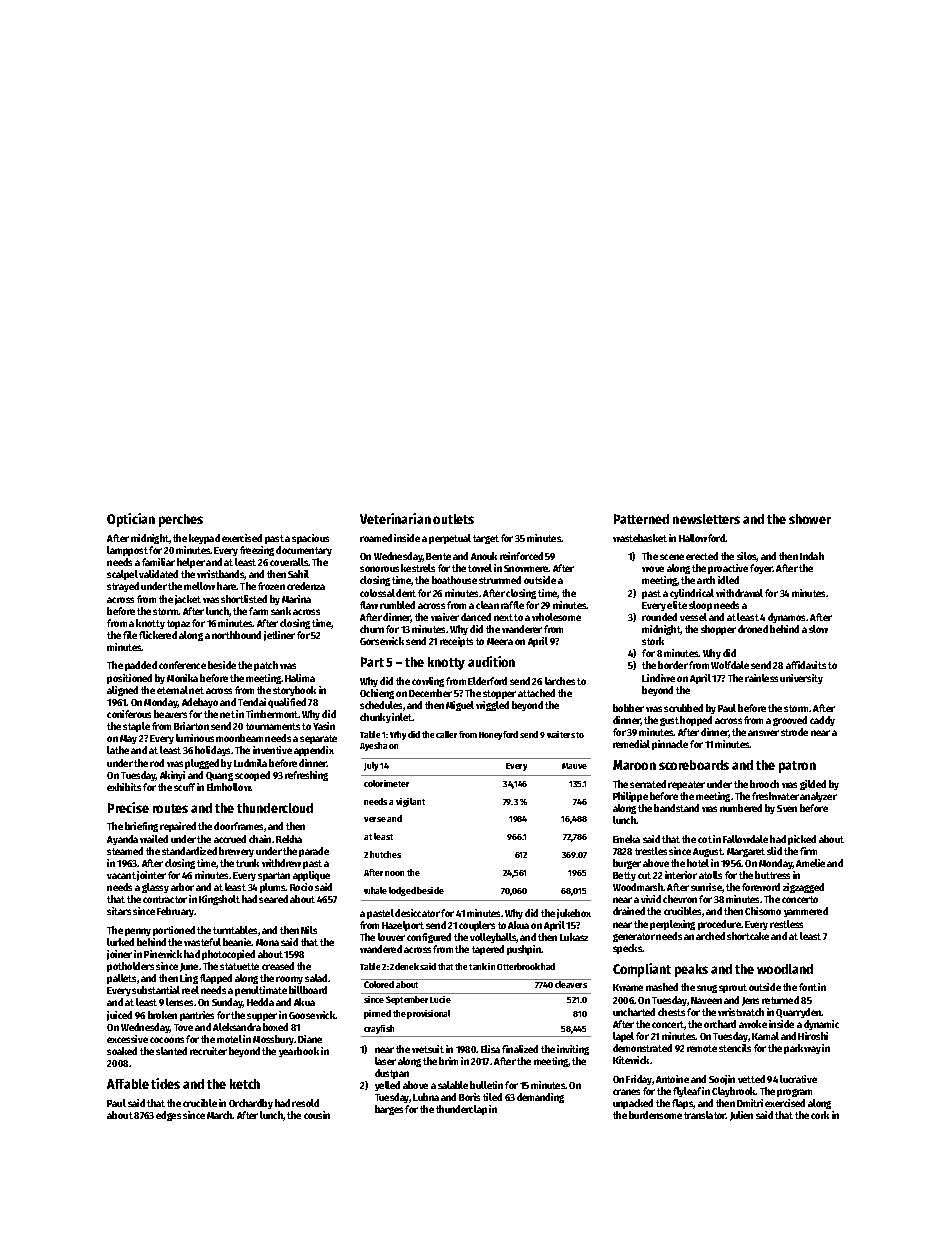 Image resolution: width=952 pixels, height=1233 pixels. What do you see at coordinates (761, 678) in the screenshot?
I see `rainless` at bounding box center [761, 678].
